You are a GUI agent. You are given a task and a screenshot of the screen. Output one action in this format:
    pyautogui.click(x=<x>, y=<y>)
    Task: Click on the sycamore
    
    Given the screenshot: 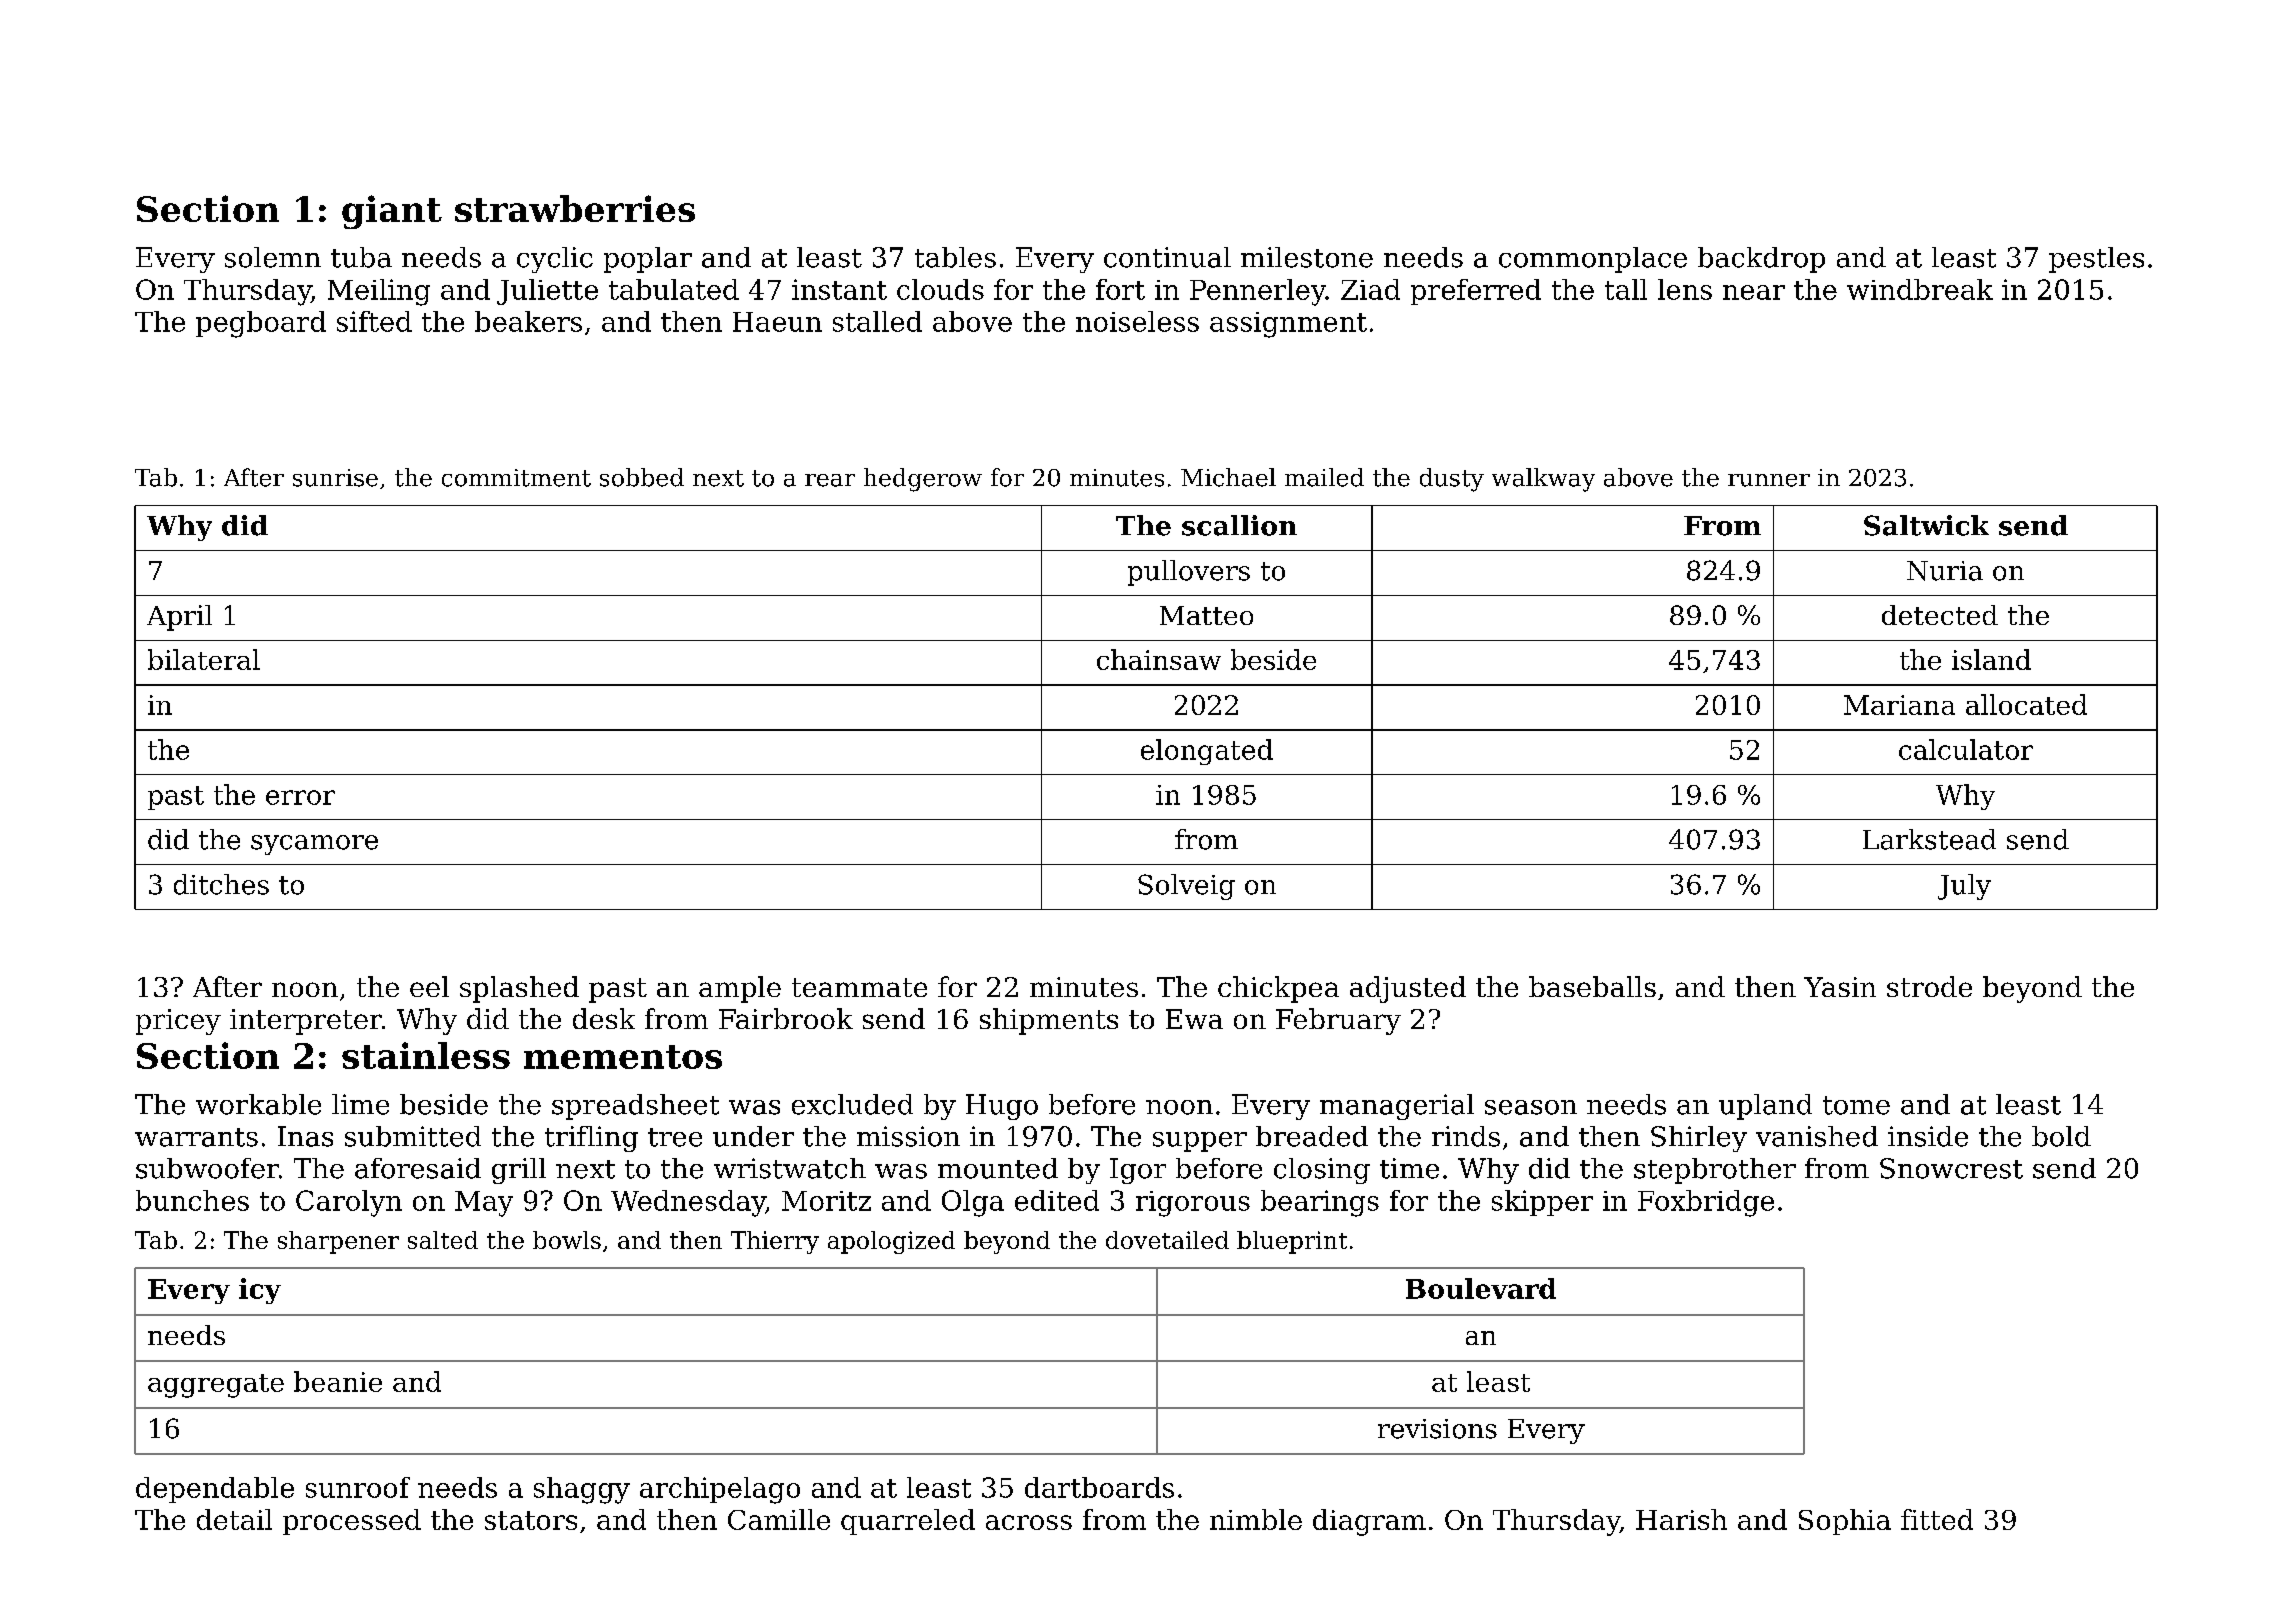 What is the action you would take?
    pyautogui.click(x=314, y=845)
